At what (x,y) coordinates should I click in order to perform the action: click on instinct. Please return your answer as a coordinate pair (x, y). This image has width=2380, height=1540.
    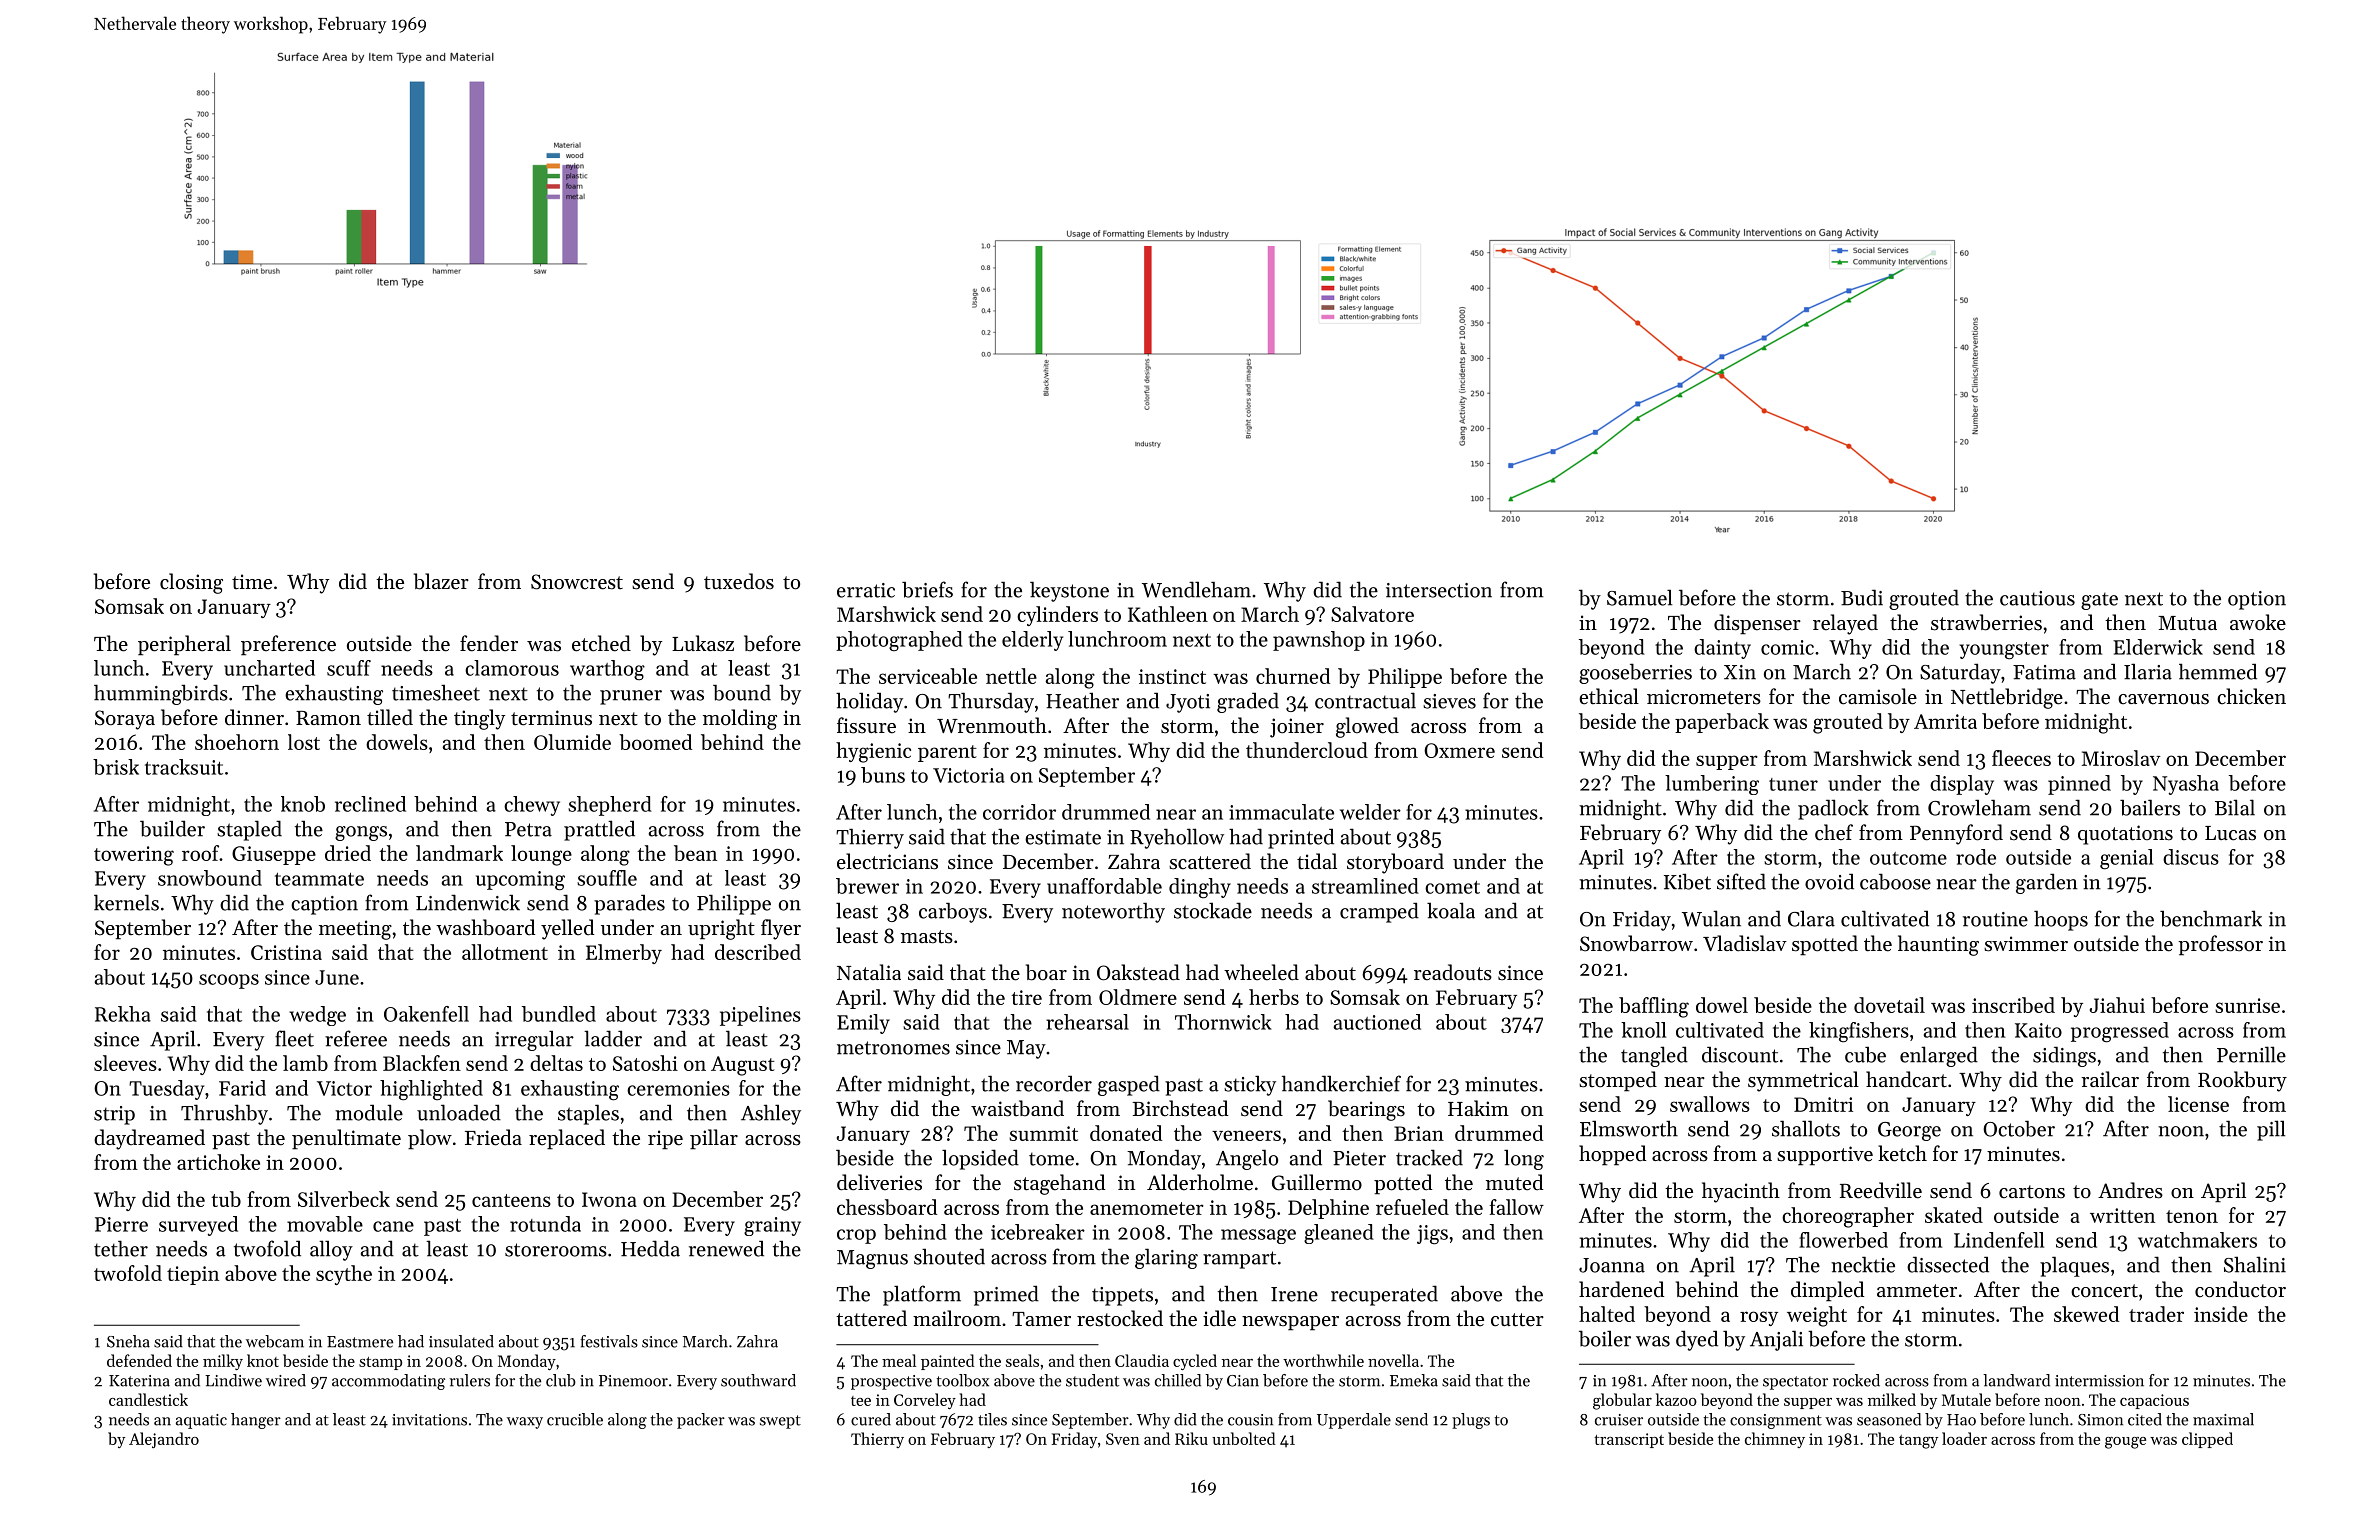
    Looking at the image, I should click on (1172, 676).
